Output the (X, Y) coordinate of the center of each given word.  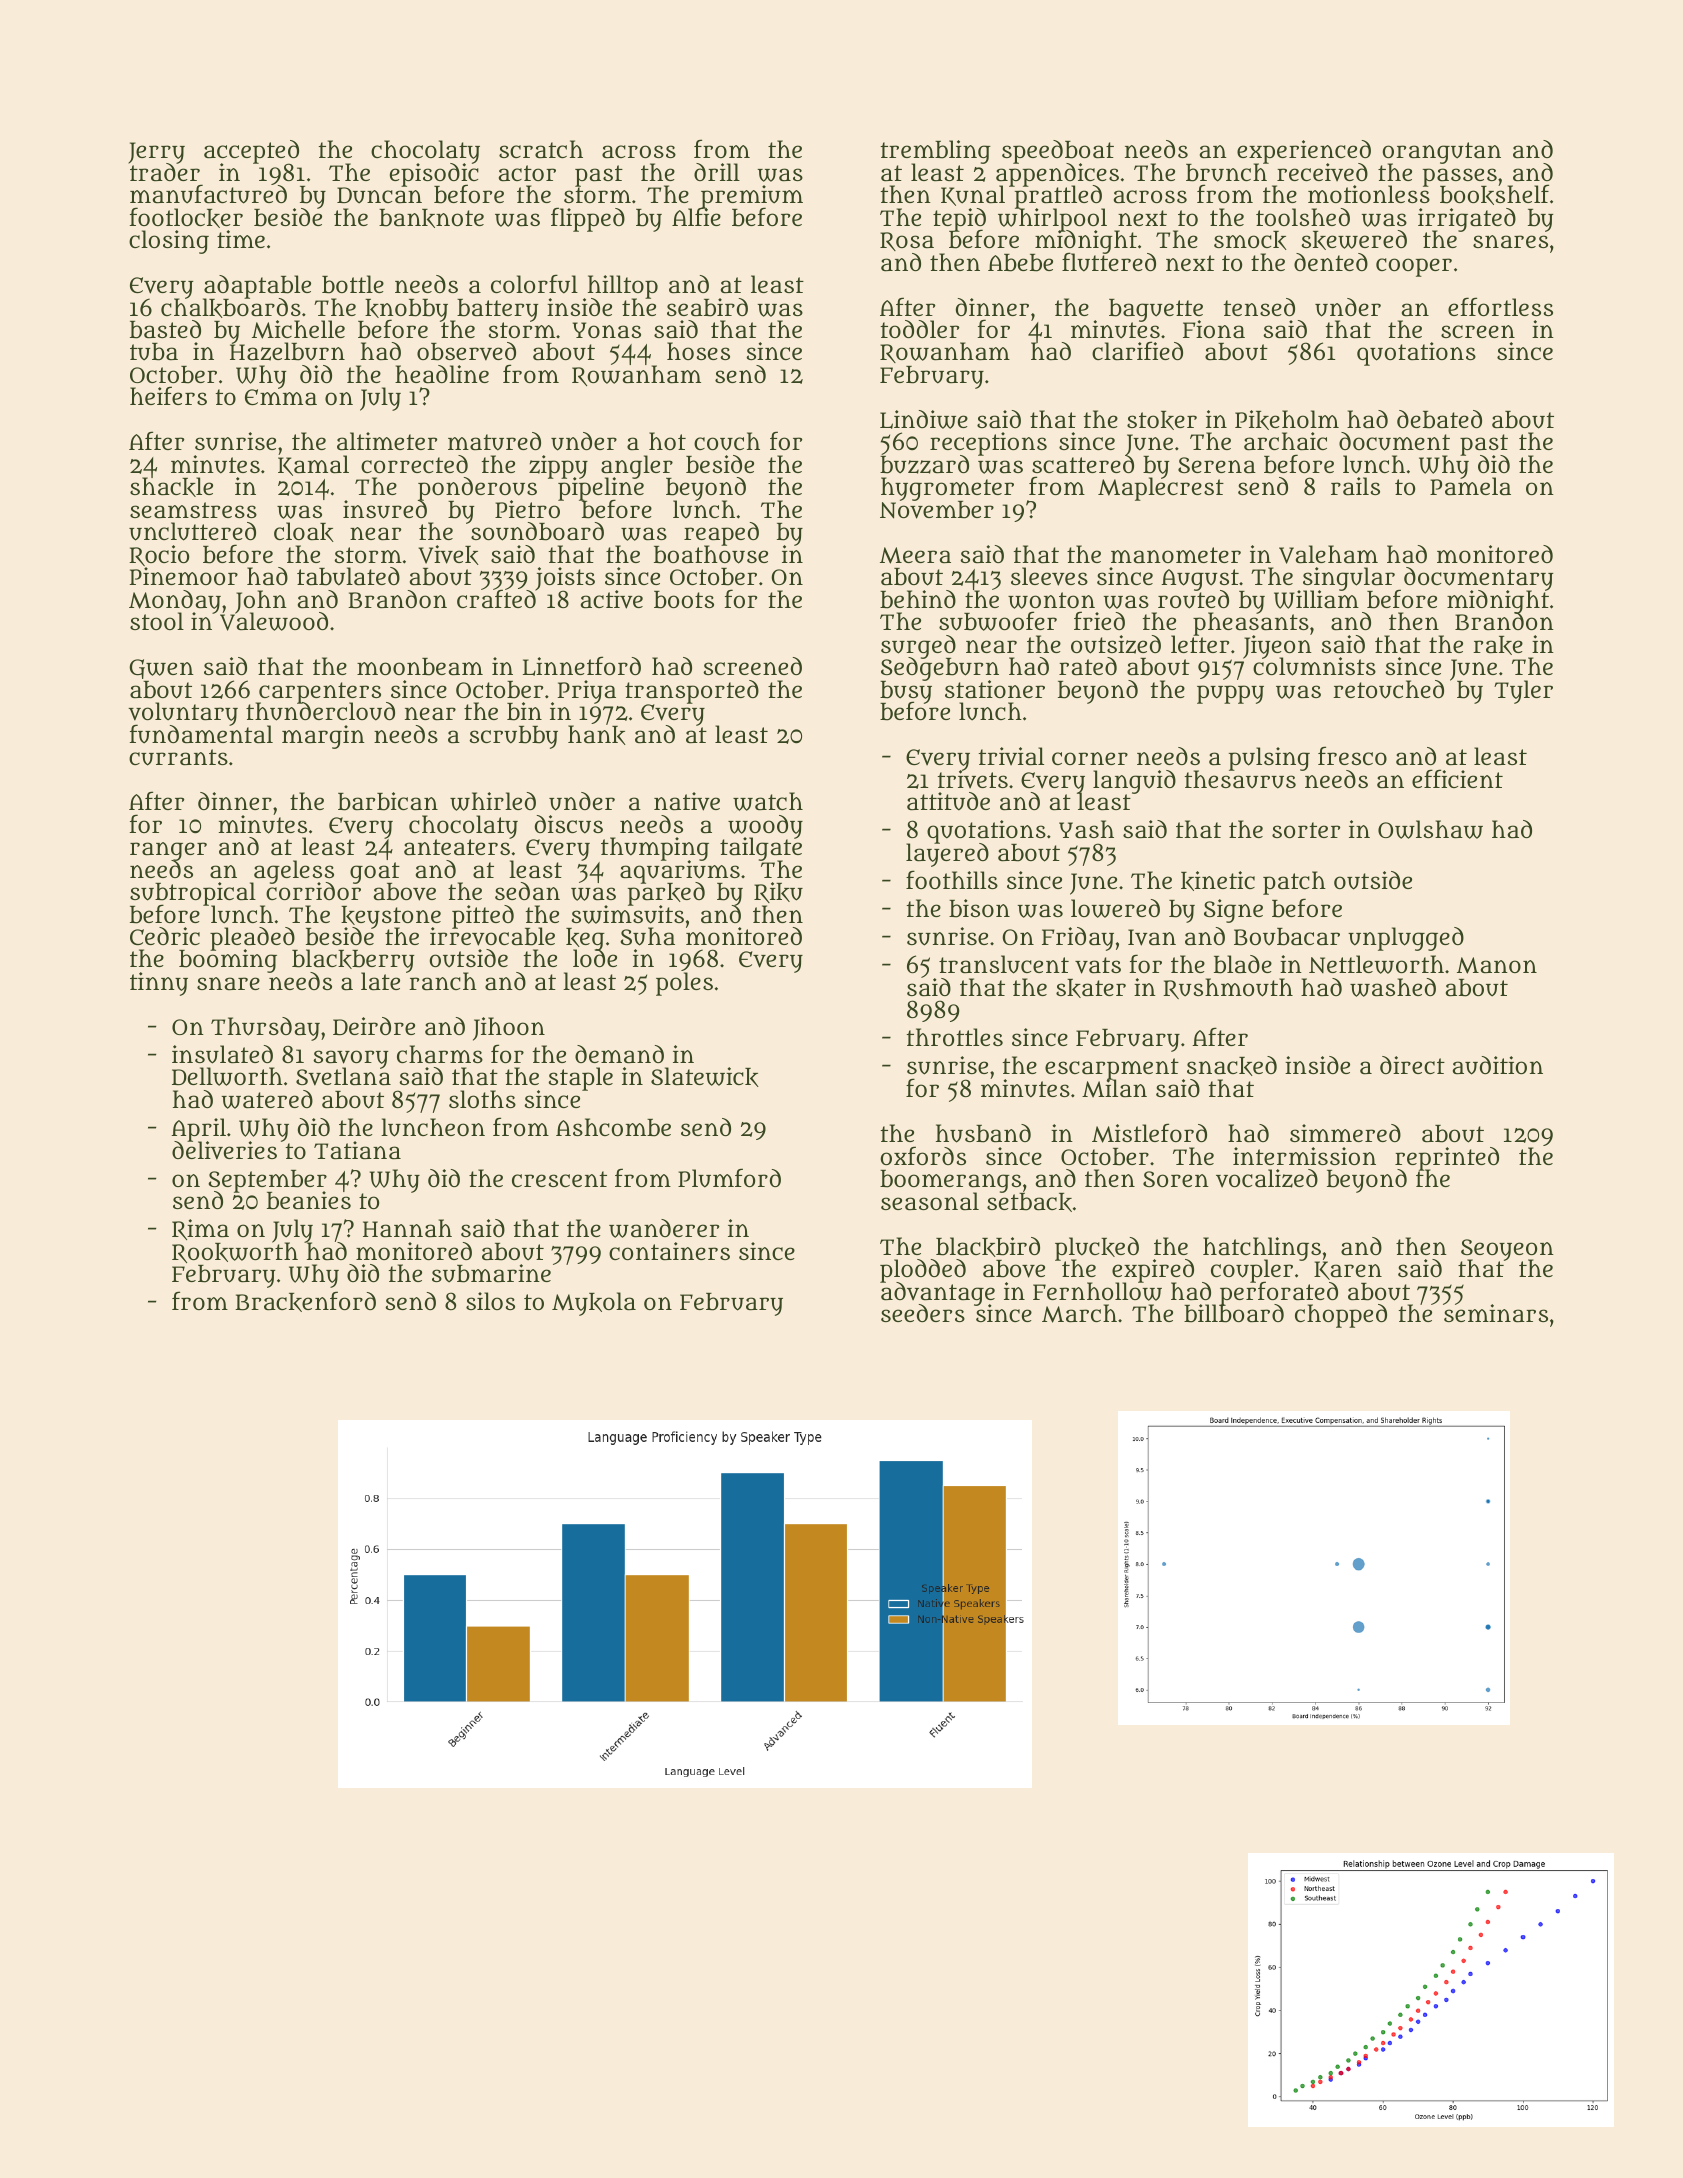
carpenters (319, 692)
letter (1200, 644)
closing (169, 242)
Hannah (407, 1228)
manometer (1176, 555)
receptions (988, 444)
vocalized (1267, 1178)
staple (580, 1079)
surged (918, 646)
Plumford (729, 1178)
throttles (955, 1037)
